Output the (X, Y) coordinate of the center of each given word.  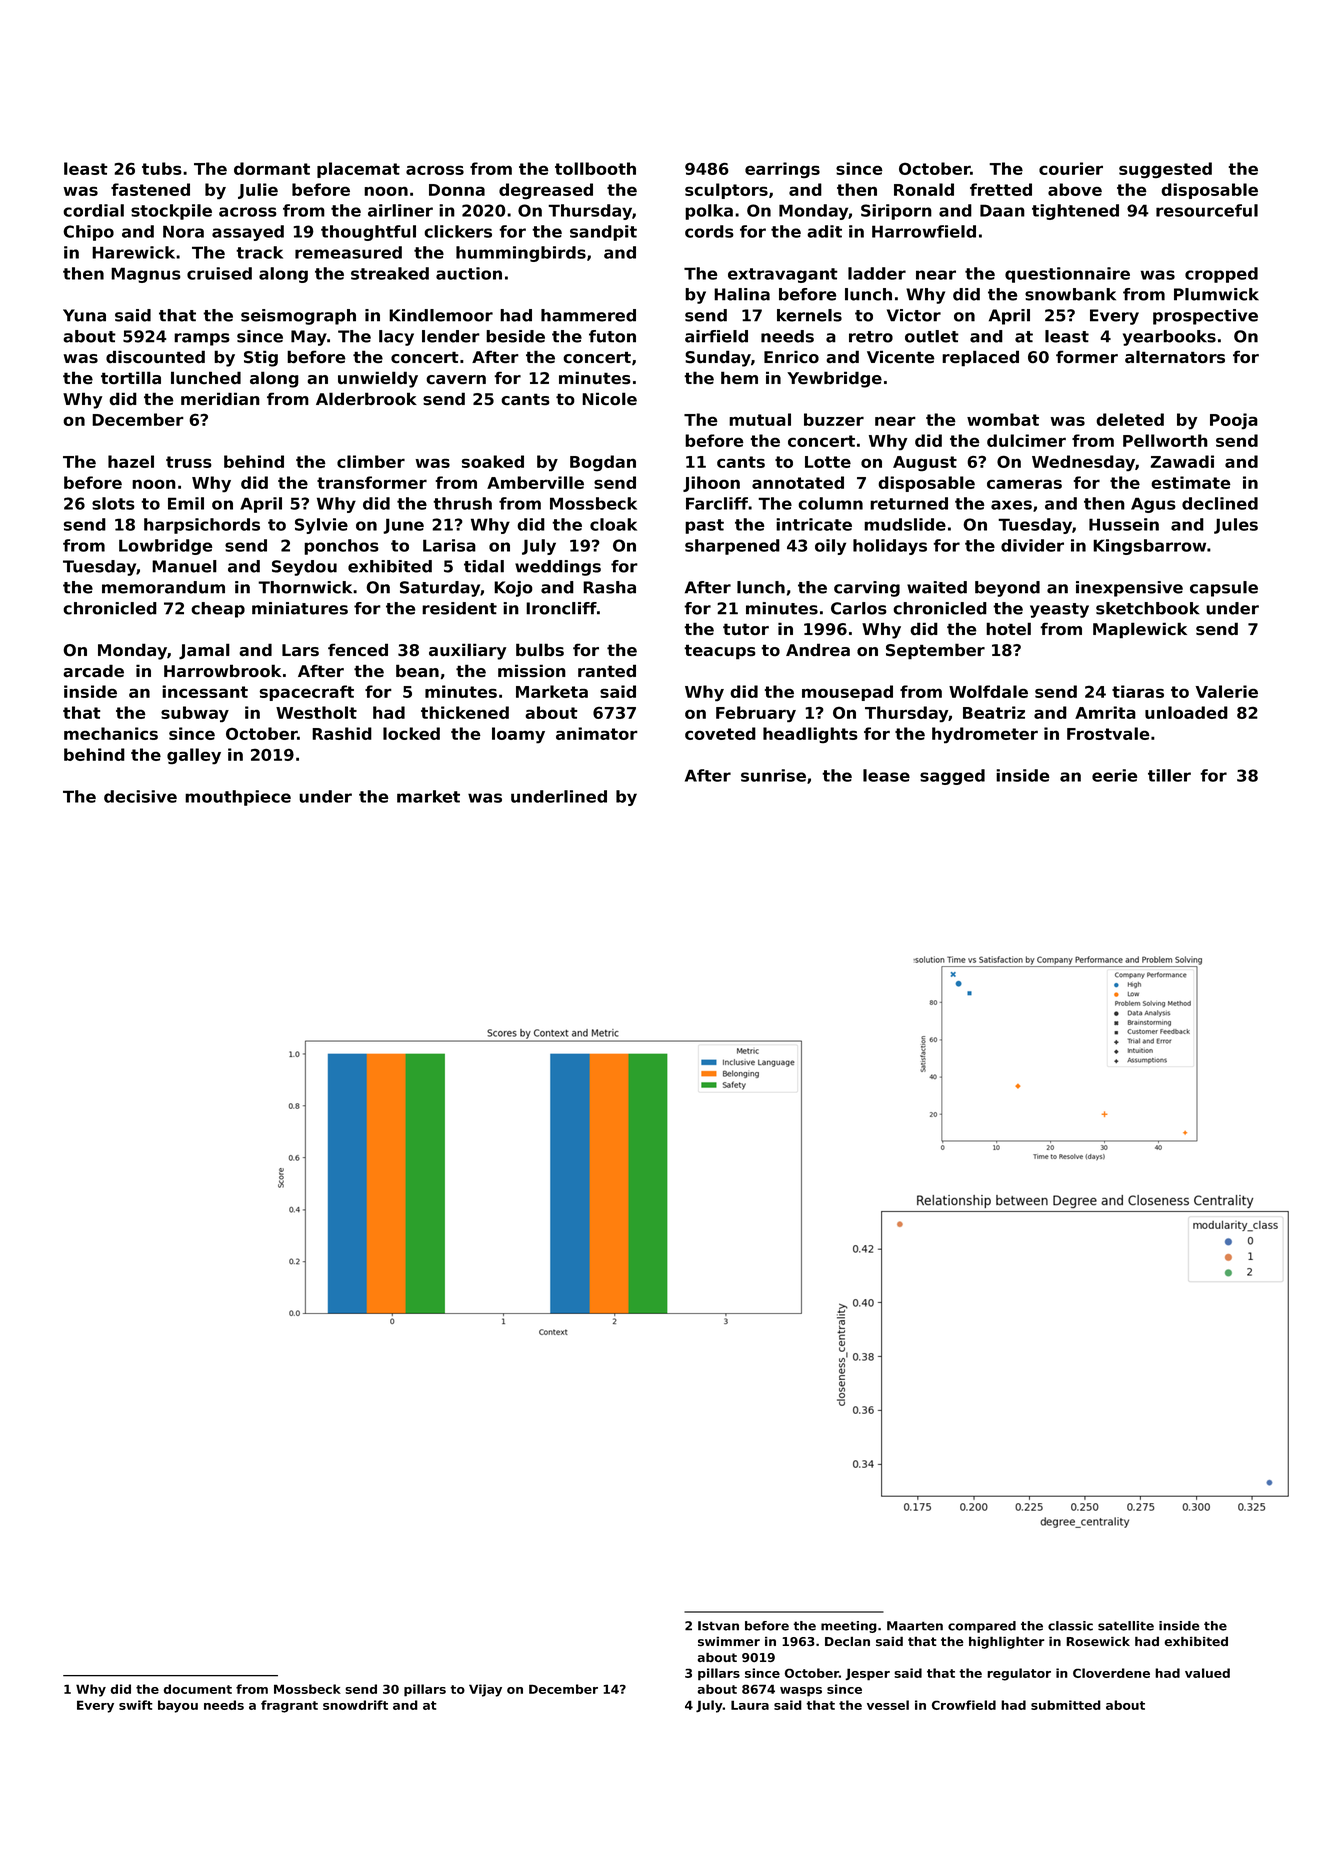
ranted (607, 671)
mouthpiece (238, 798)
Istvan (718, 1626)
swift (136, 1705)
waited (937, 587)
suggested (1165, 170)
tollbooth (595, 168)
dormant (272, 168)
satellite (1126, 1626)
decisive (140, 796)
